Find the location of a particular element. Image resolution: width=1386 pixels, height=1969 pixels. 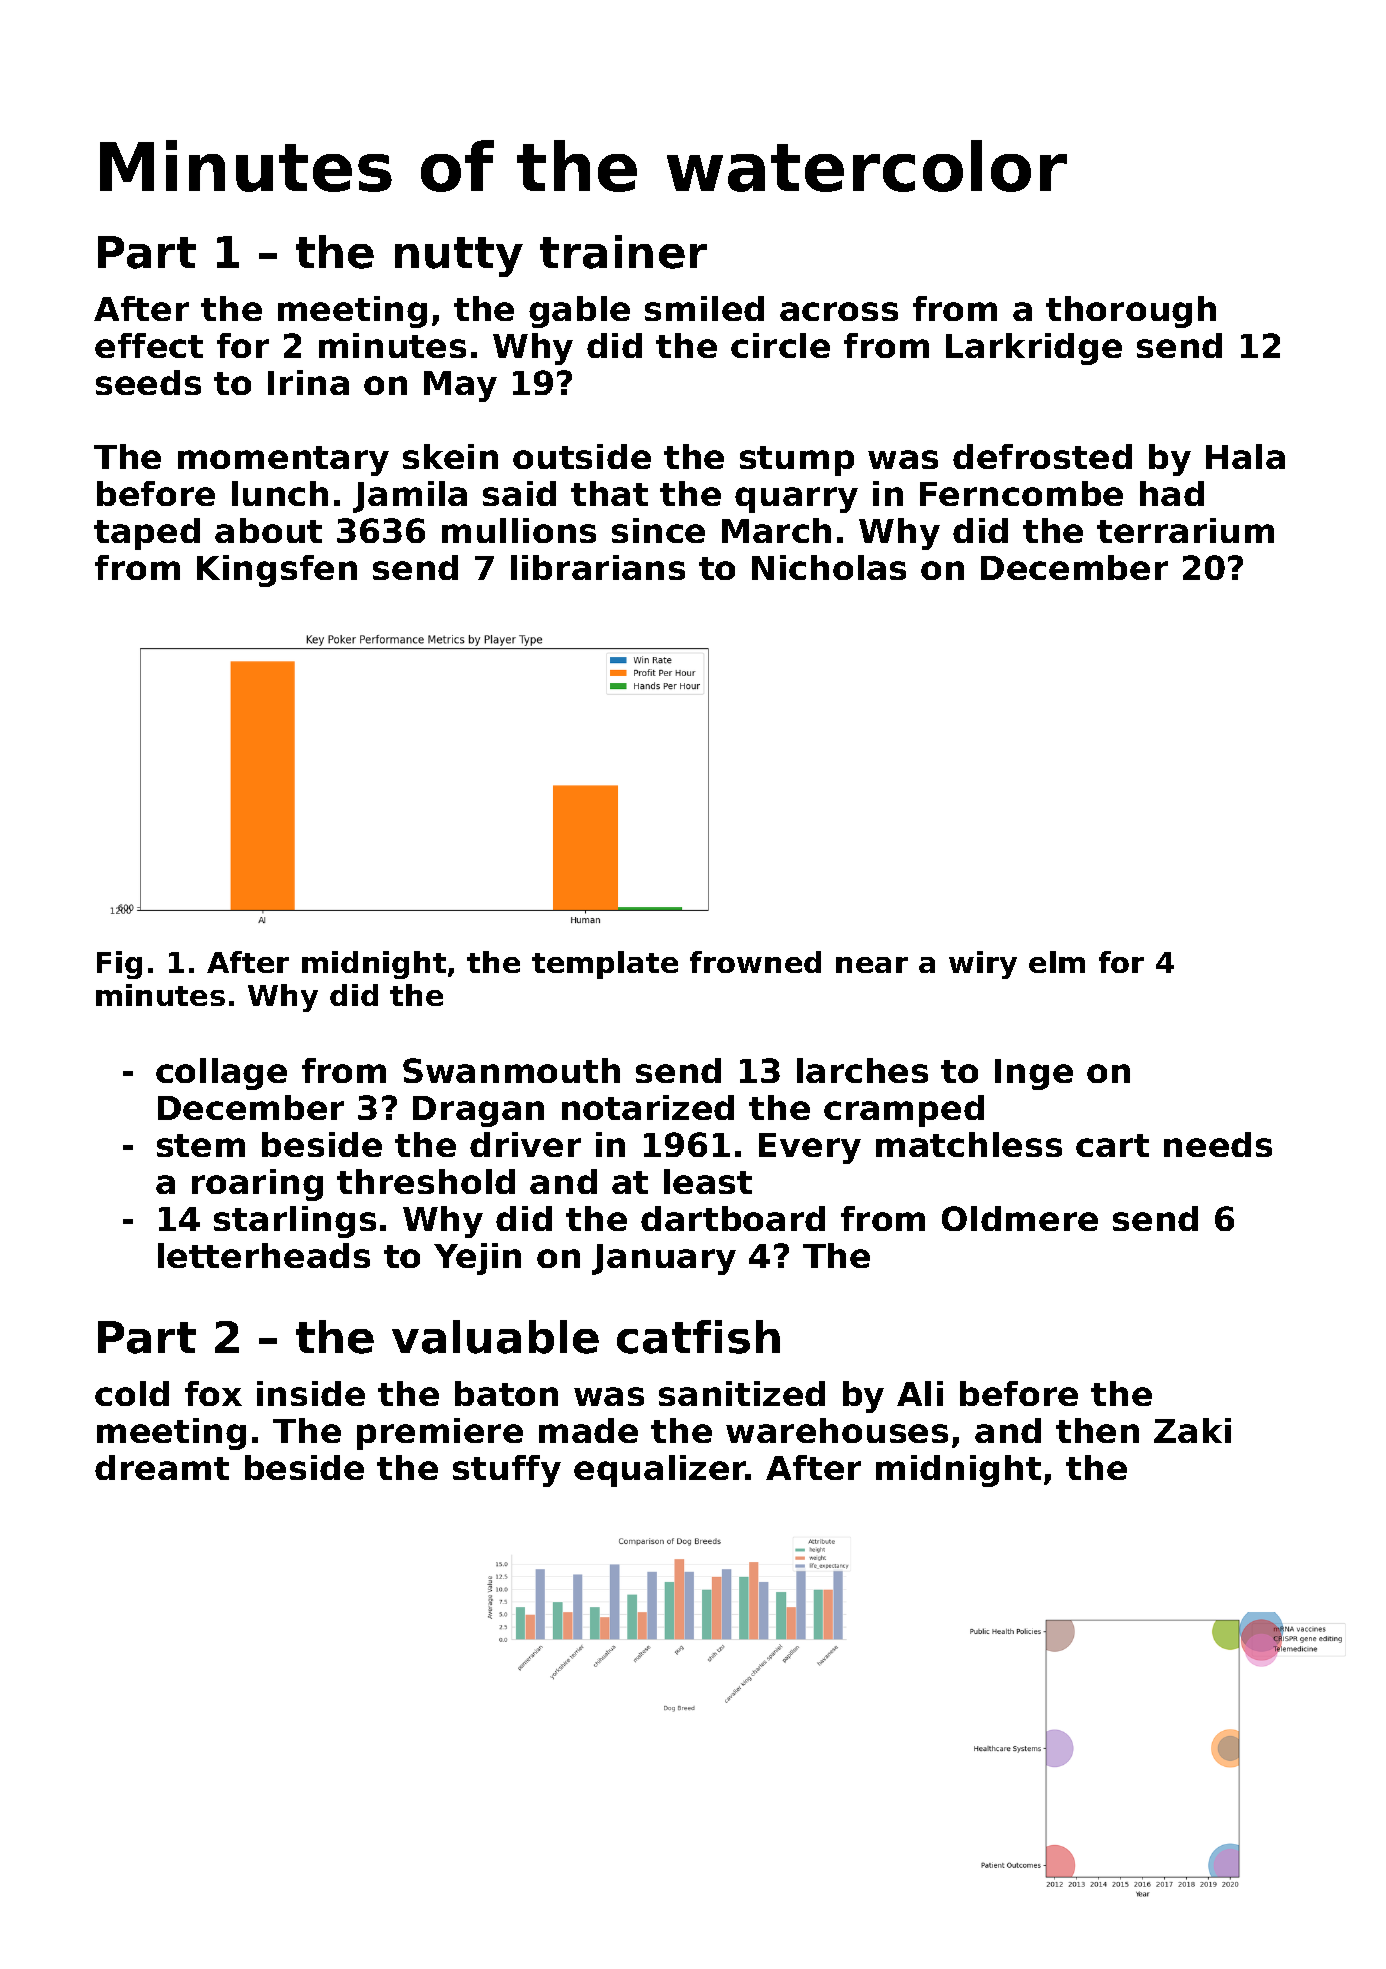

Ferncombe is located at coordinates (1021, 493).
